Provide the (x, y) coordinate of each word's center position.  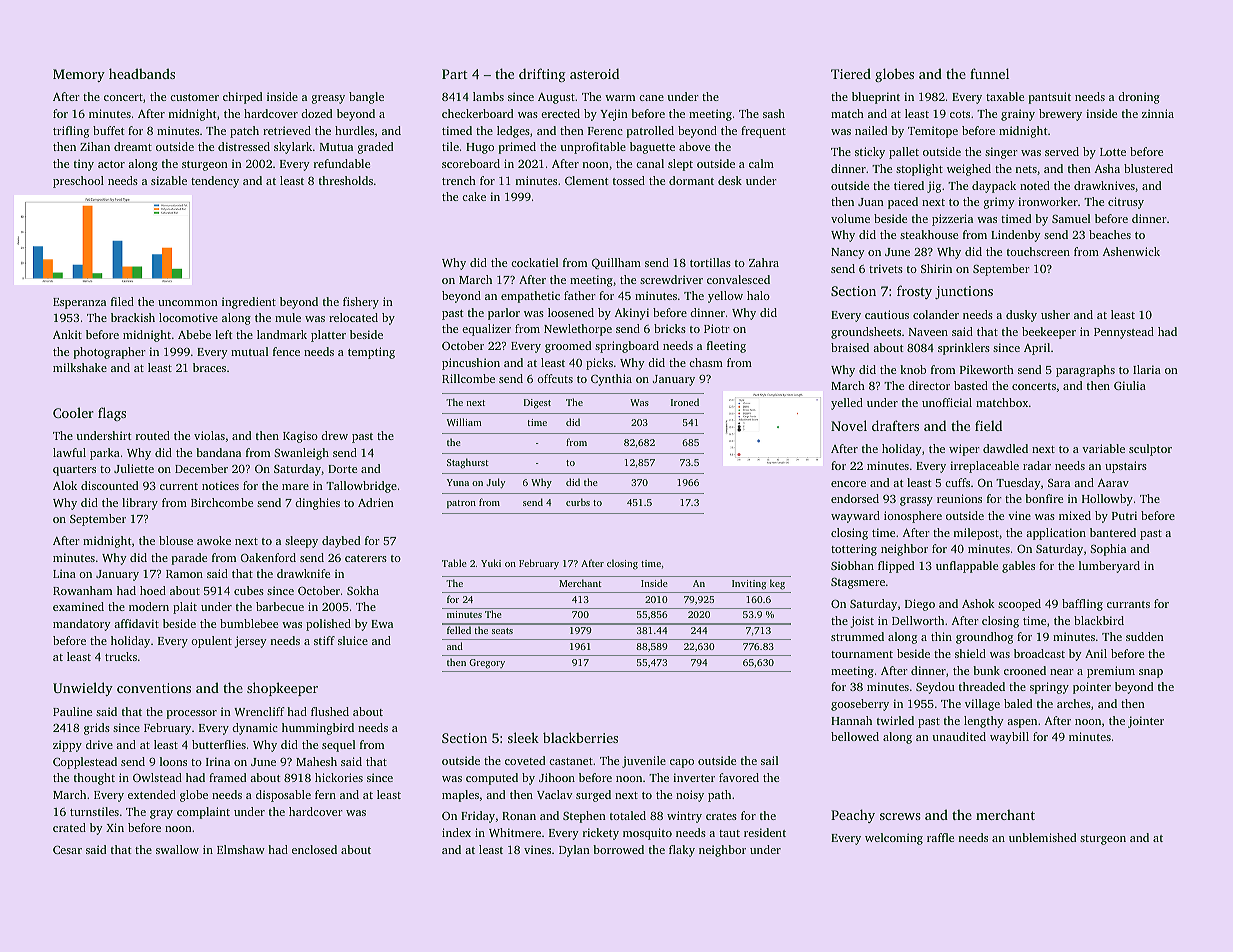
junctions (964, 292)
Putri (1124, 515)
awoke (214, 540)
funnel (989, 73)
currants (1128, 604)
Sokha (363, 590)
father (580, 295)
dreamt (133, 146)
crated (69, 827)
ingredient (249, 303)
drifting (542, 75)
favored (739, 777)
